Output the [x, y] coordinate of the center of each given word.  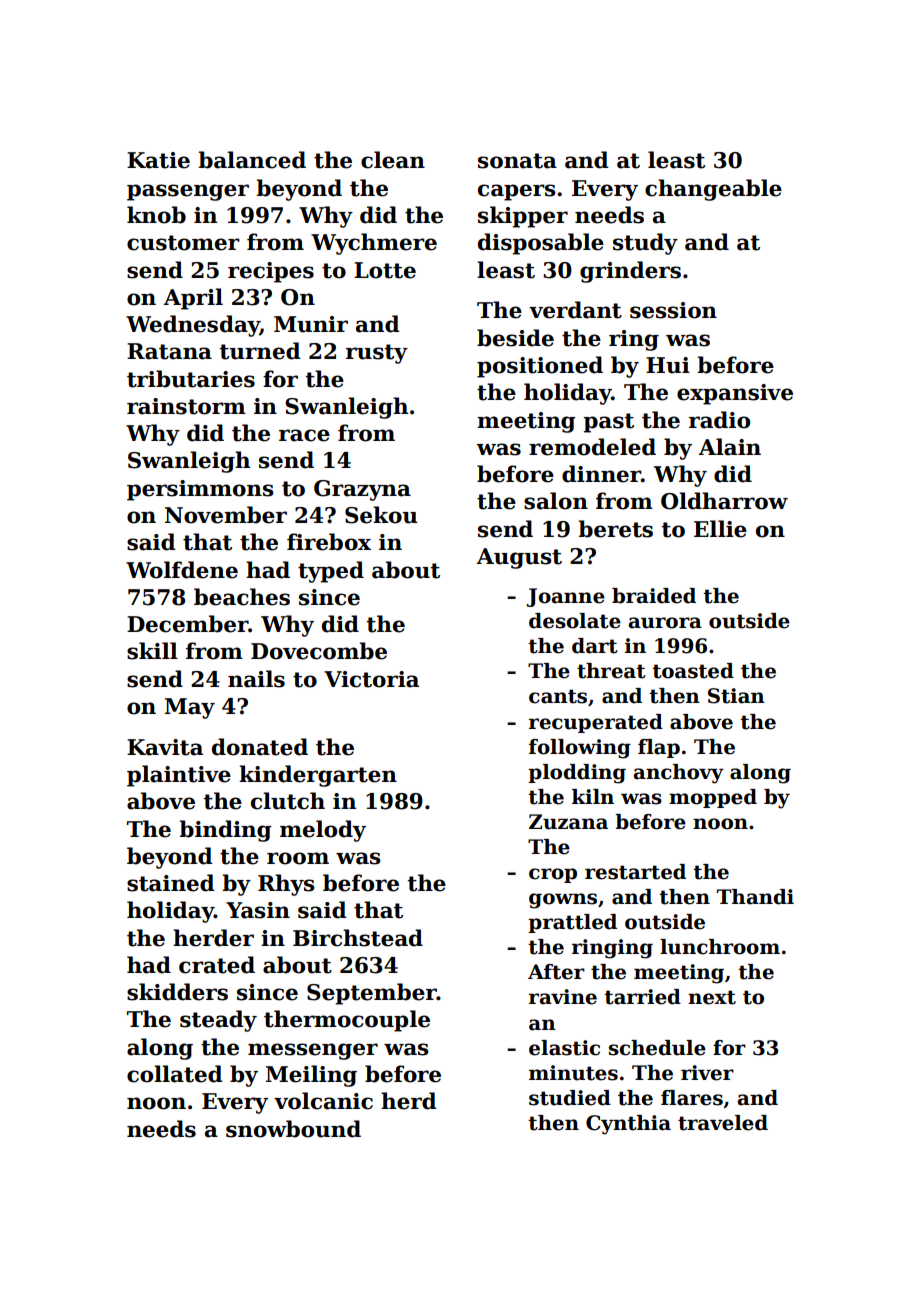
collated [175, 1074]
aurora [665, 623]
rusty [377, 354]
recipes [271, 272]
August [519, 558]
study [645, 244]
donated [260, 747]
